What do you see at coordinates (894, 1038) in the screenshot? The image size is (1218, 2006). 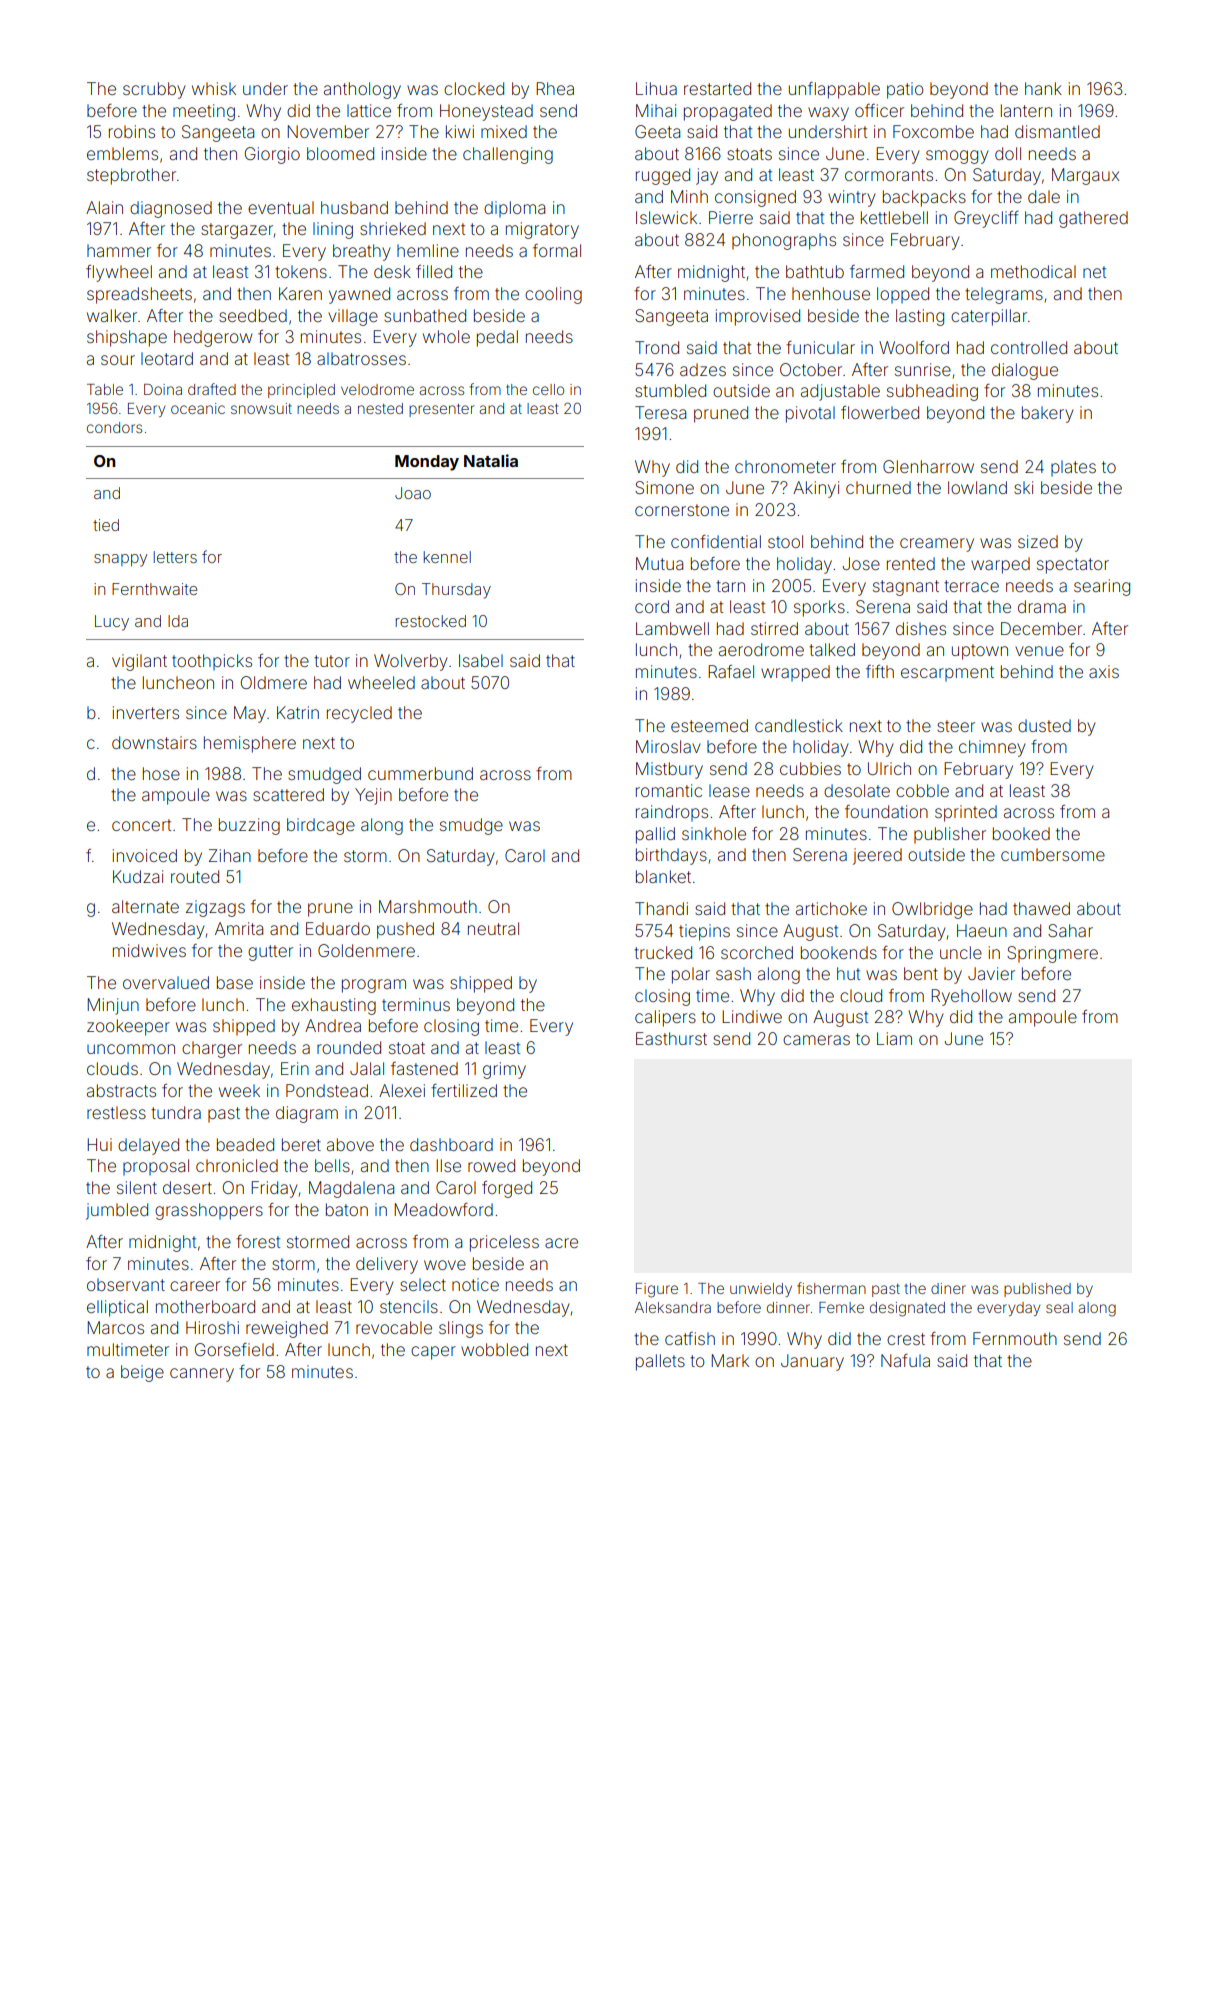 I see `Liam` at bounding box center [894, 1038].
